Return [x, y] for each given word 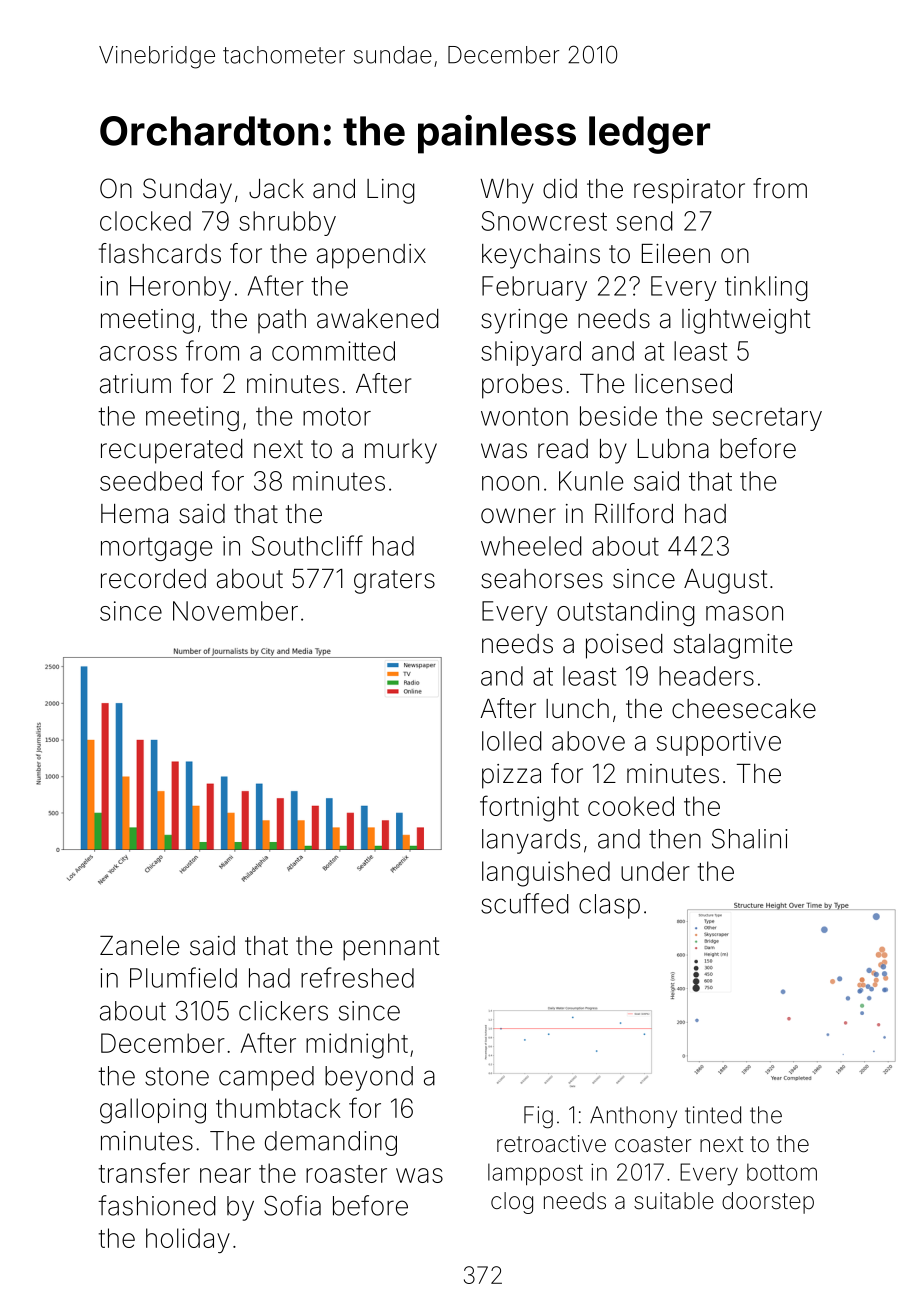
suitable [674, 1201]
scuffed [525, 903]
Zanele [139, 946]
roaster [346, 1174]
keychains [541, 256]
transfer [144, 1172]
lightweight [746, 321]
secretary [767, 419]
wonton [524, 417]
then [675, 839]
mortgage [156, 549]
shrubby [287, 223]
